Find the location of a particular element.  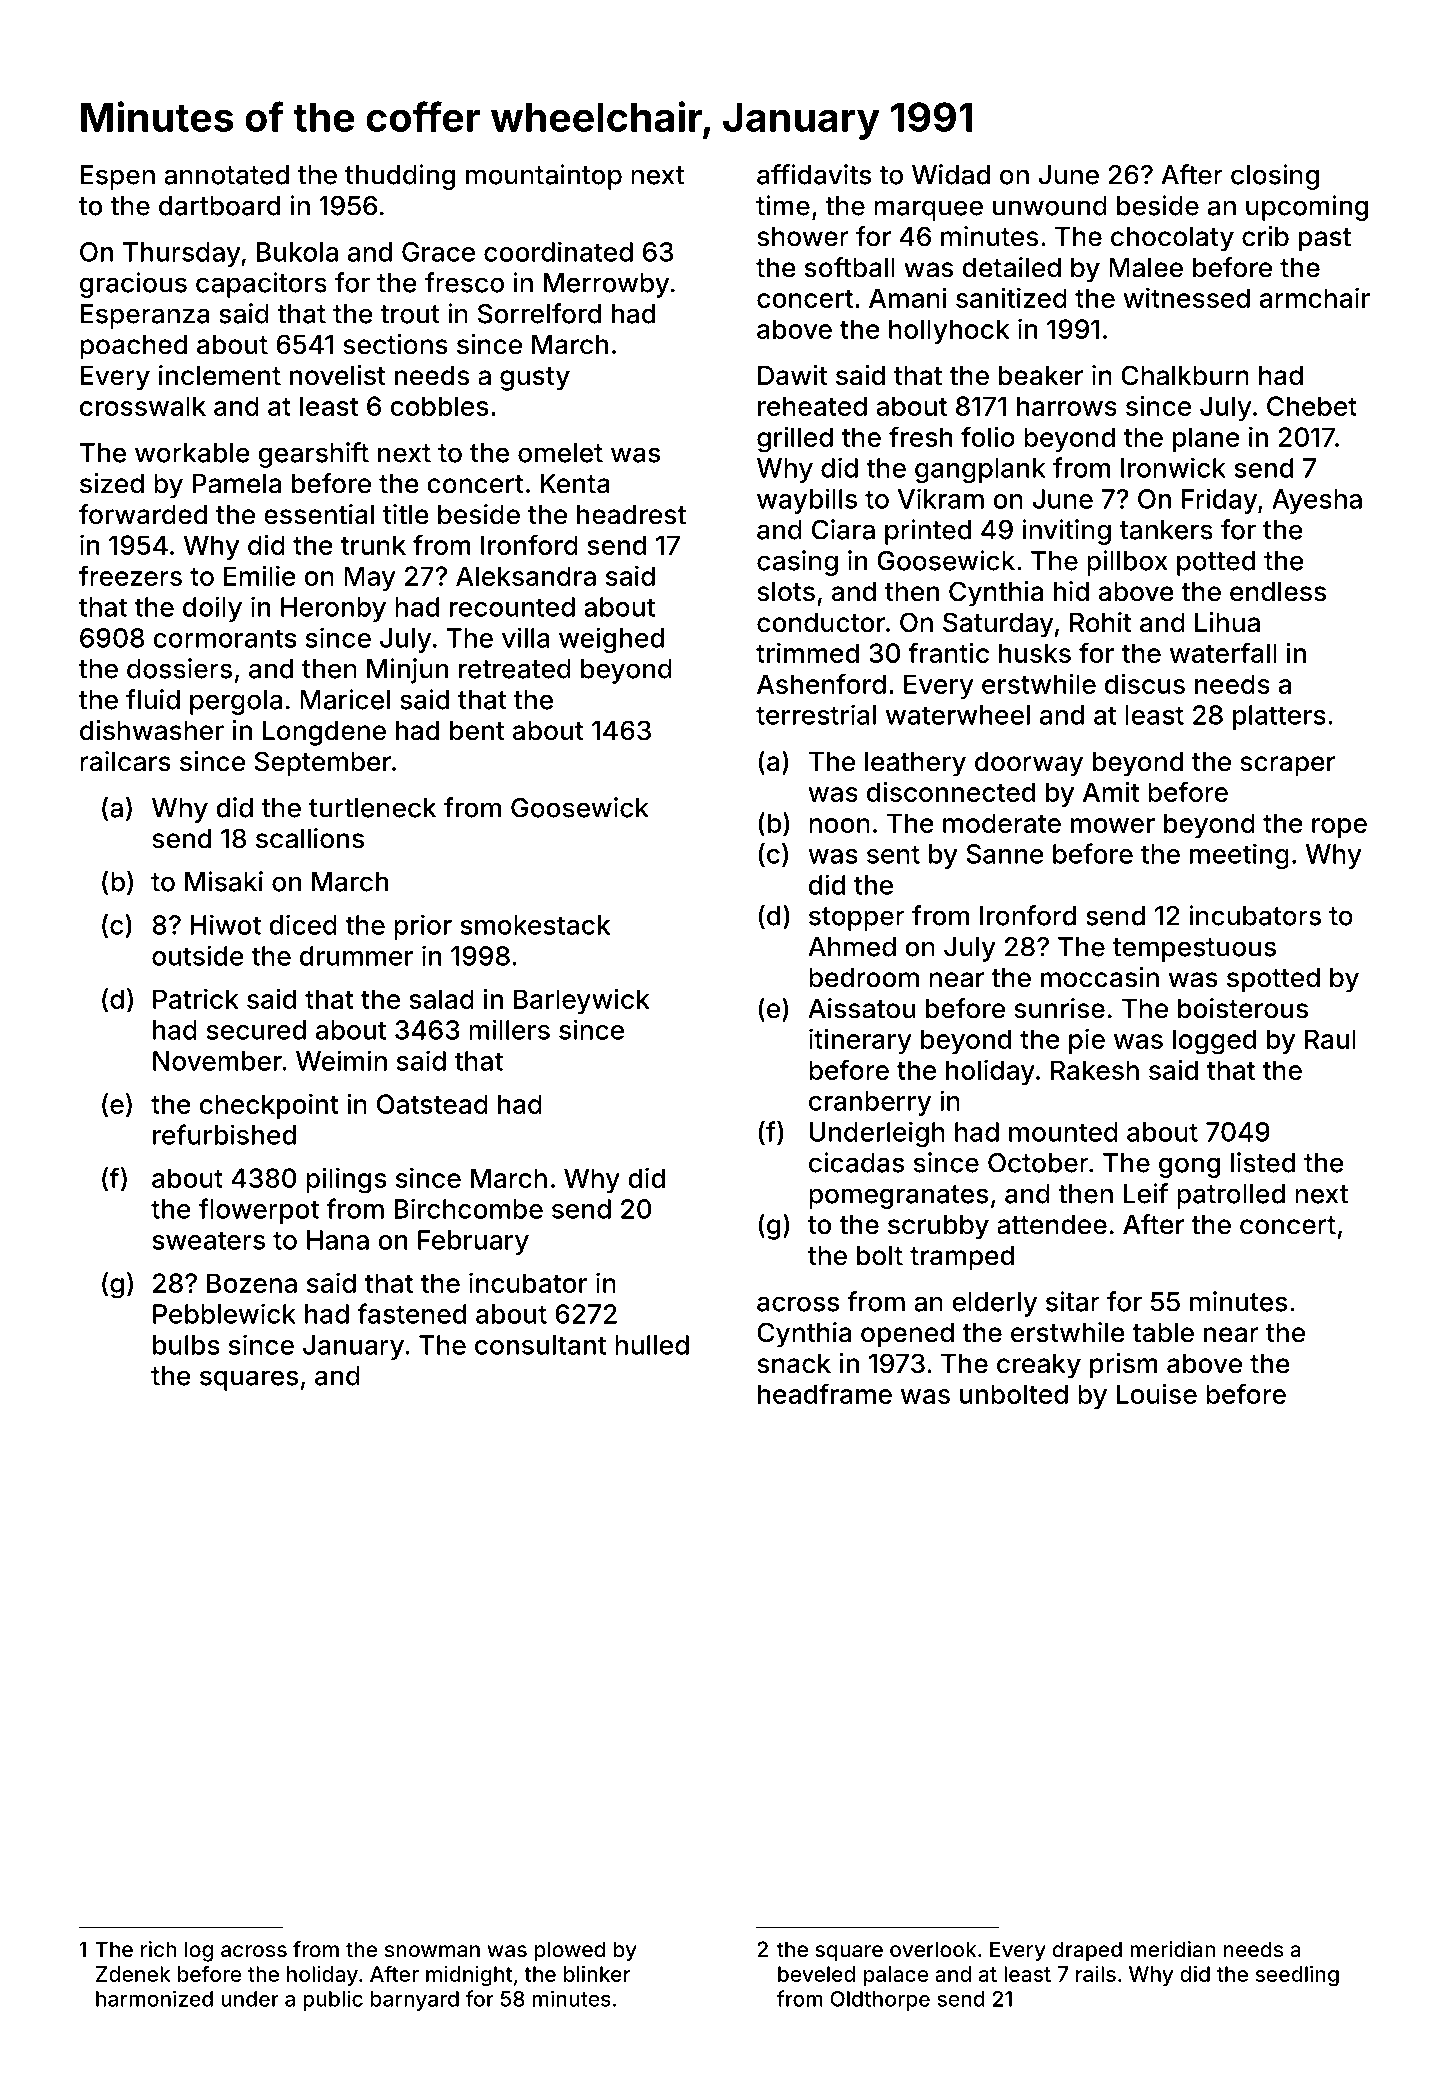

forwarded is located at coordinates (143, 514).
